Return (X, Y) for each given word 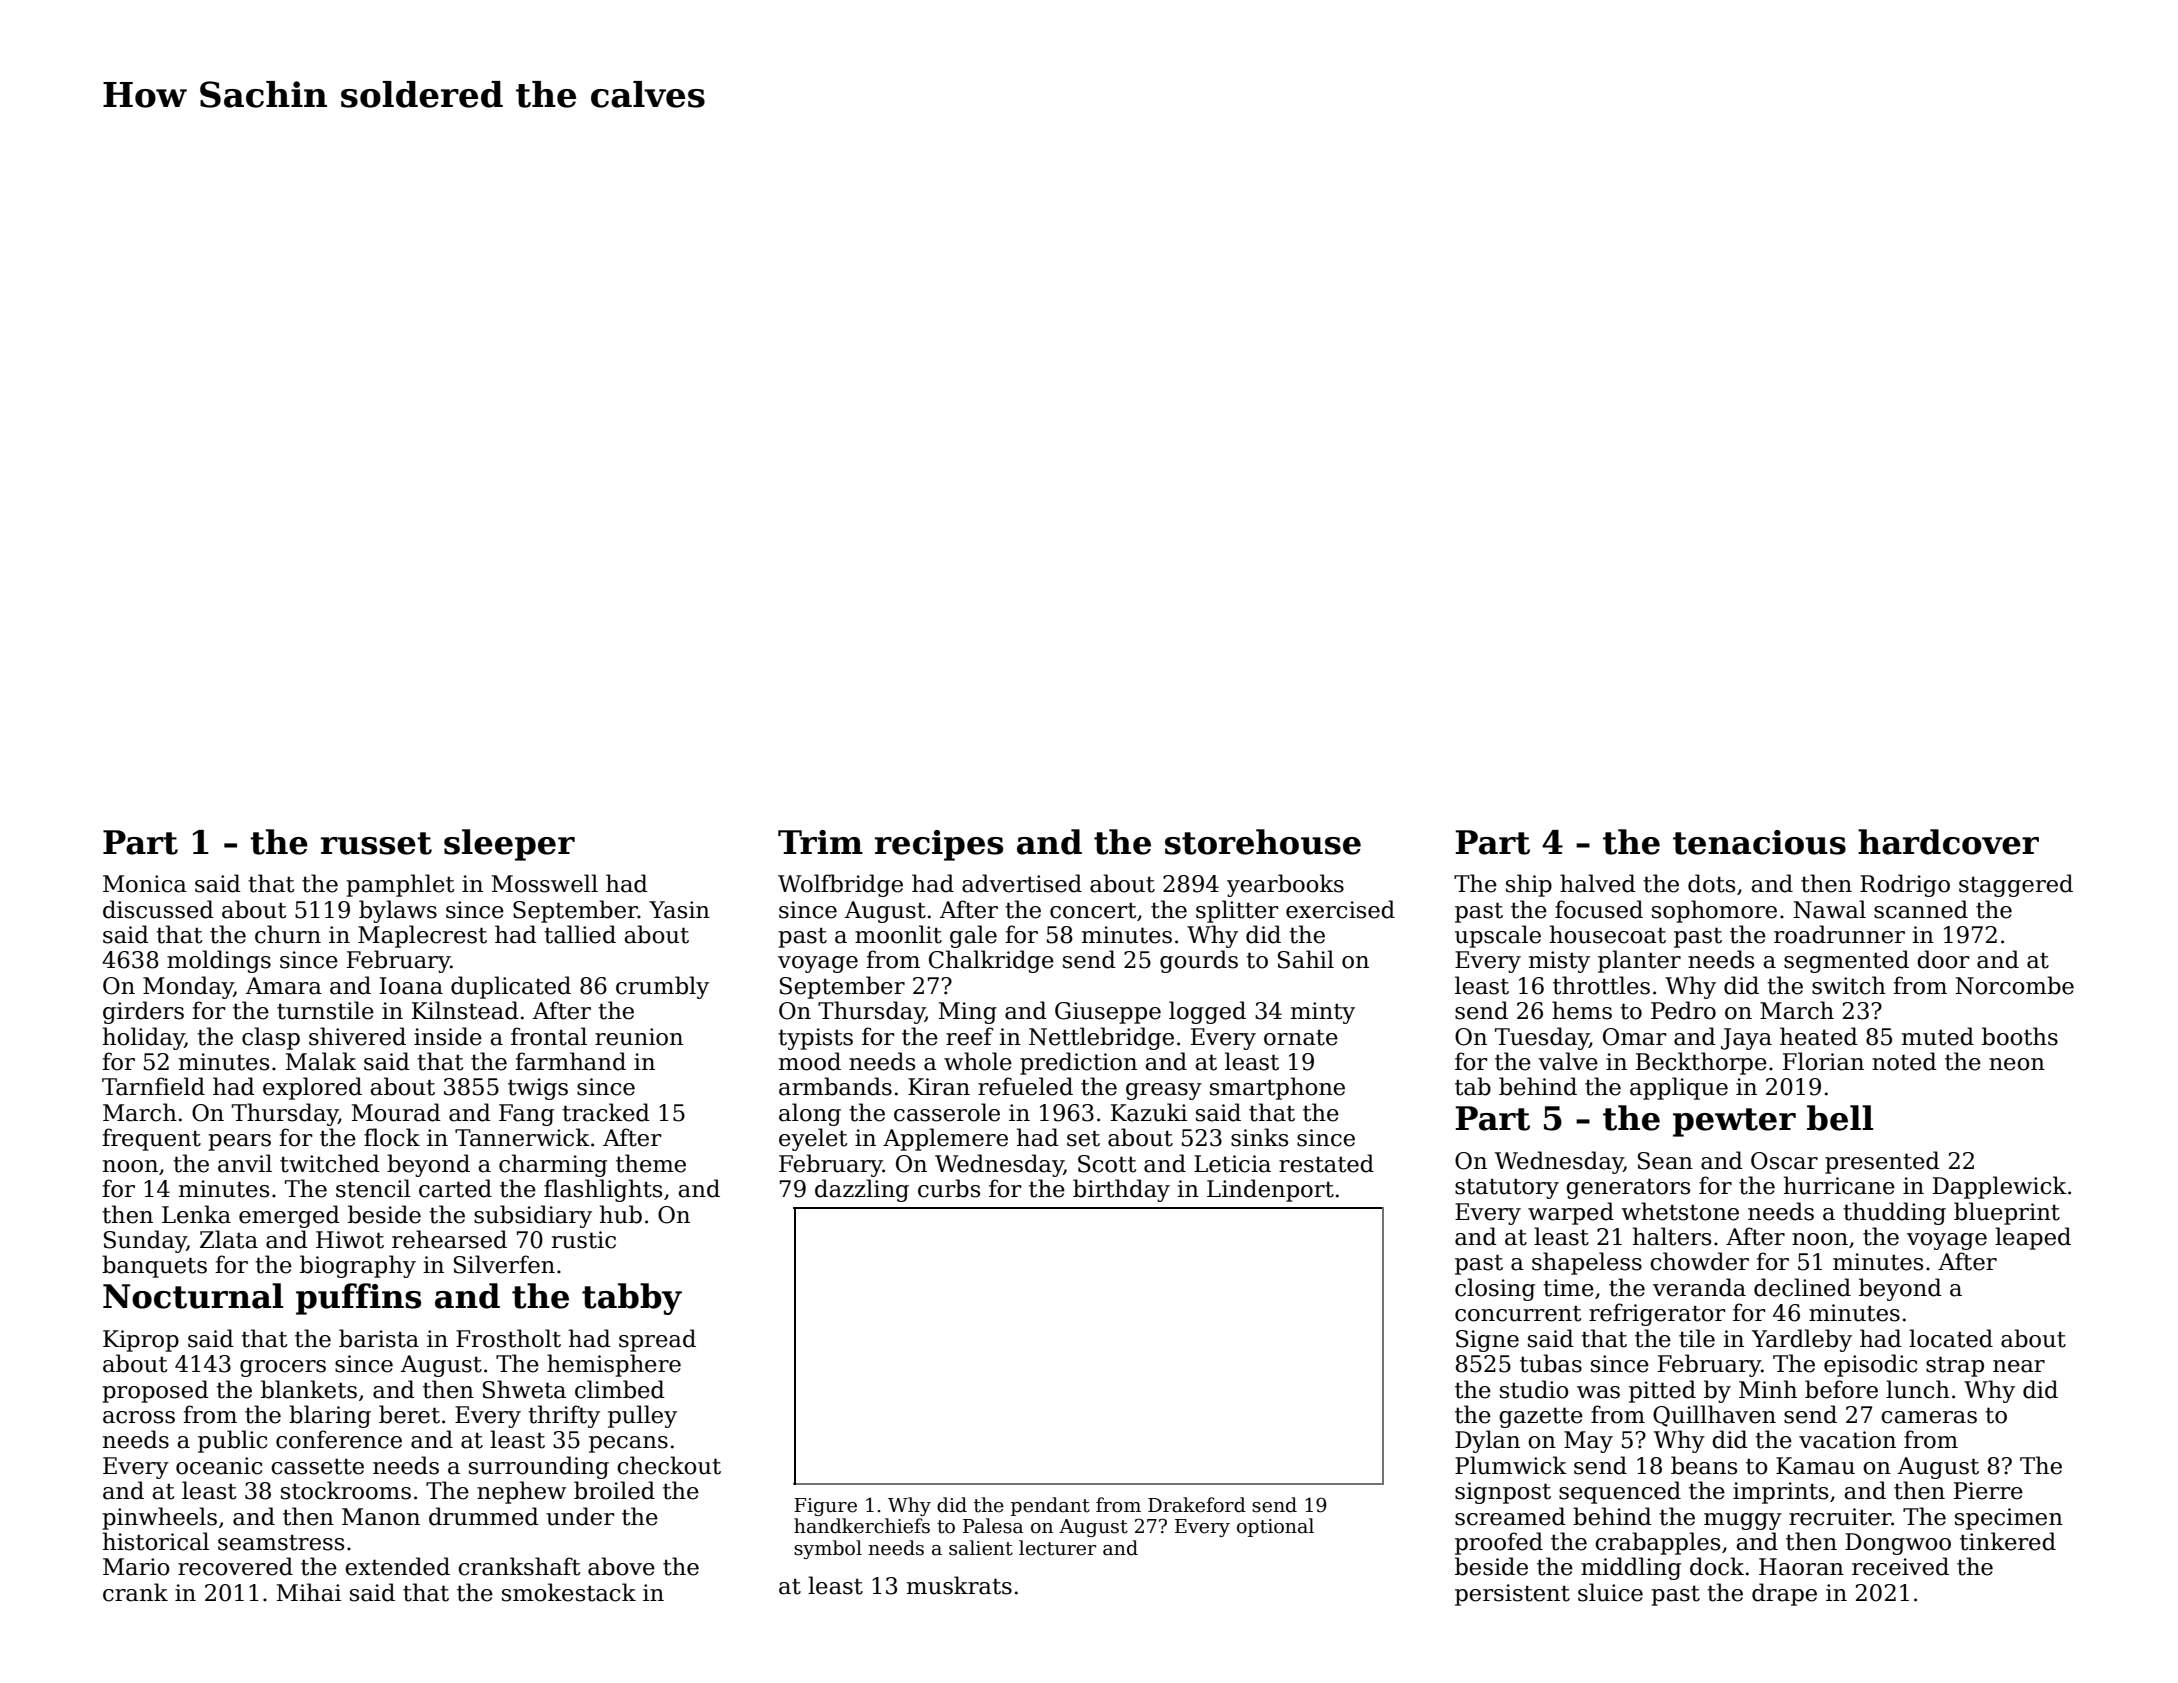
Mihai (309, 1592)
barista (379, 1338)
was (1598, 1392)
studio (1534, 1389)
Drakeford (1197, 1505)
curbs (949, 1188)
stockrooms (346, 1490)
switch (1849, 985)
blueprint (2007, 1213)
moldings (219, 961)
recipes (939, 845)
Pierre (1988, 1491)
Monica (145, 884)
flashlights (603, 1190)
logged (1207, 1012)
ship (1529, 885)
